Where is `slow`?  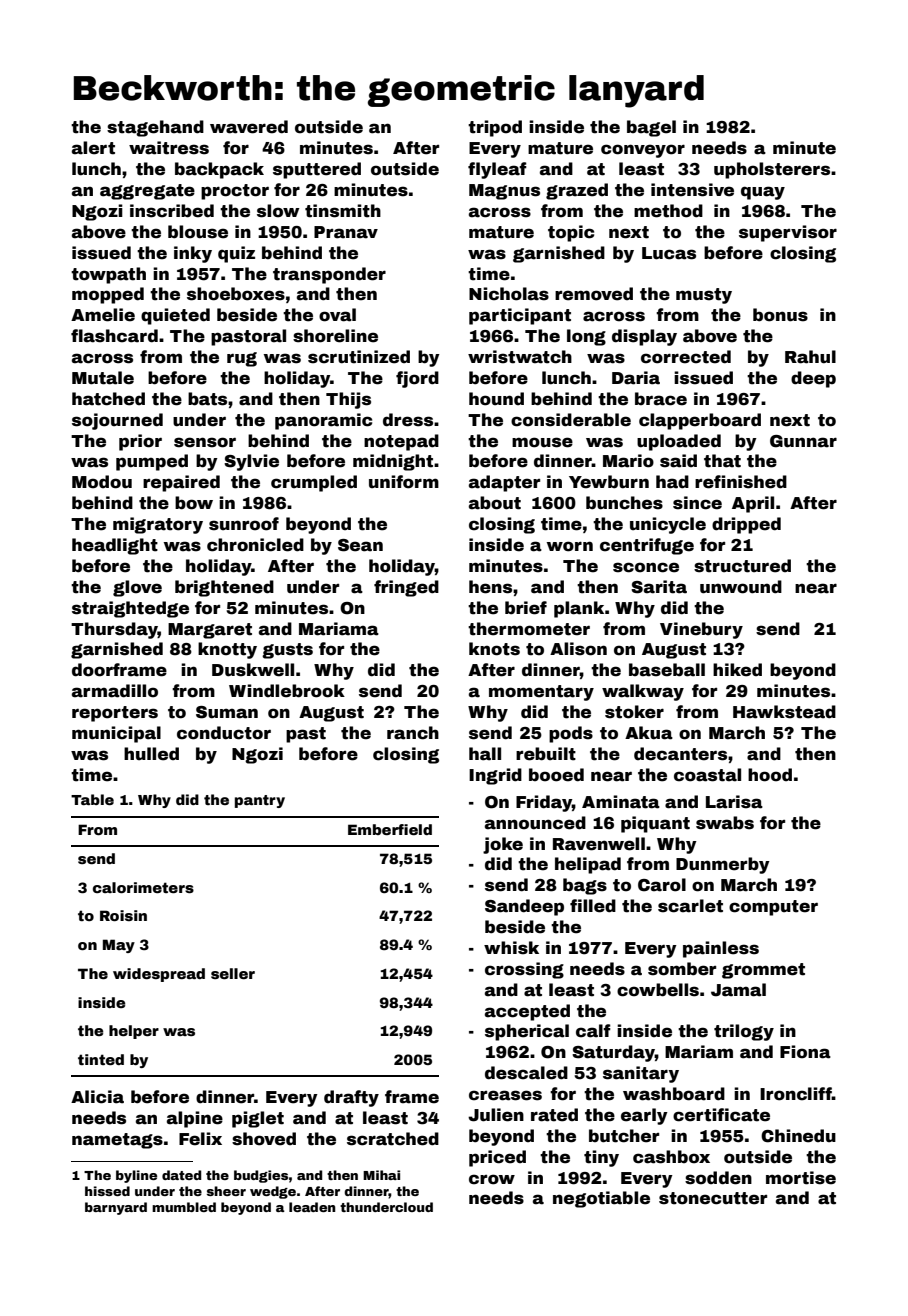 slow is located at coordinates (278, 211).
